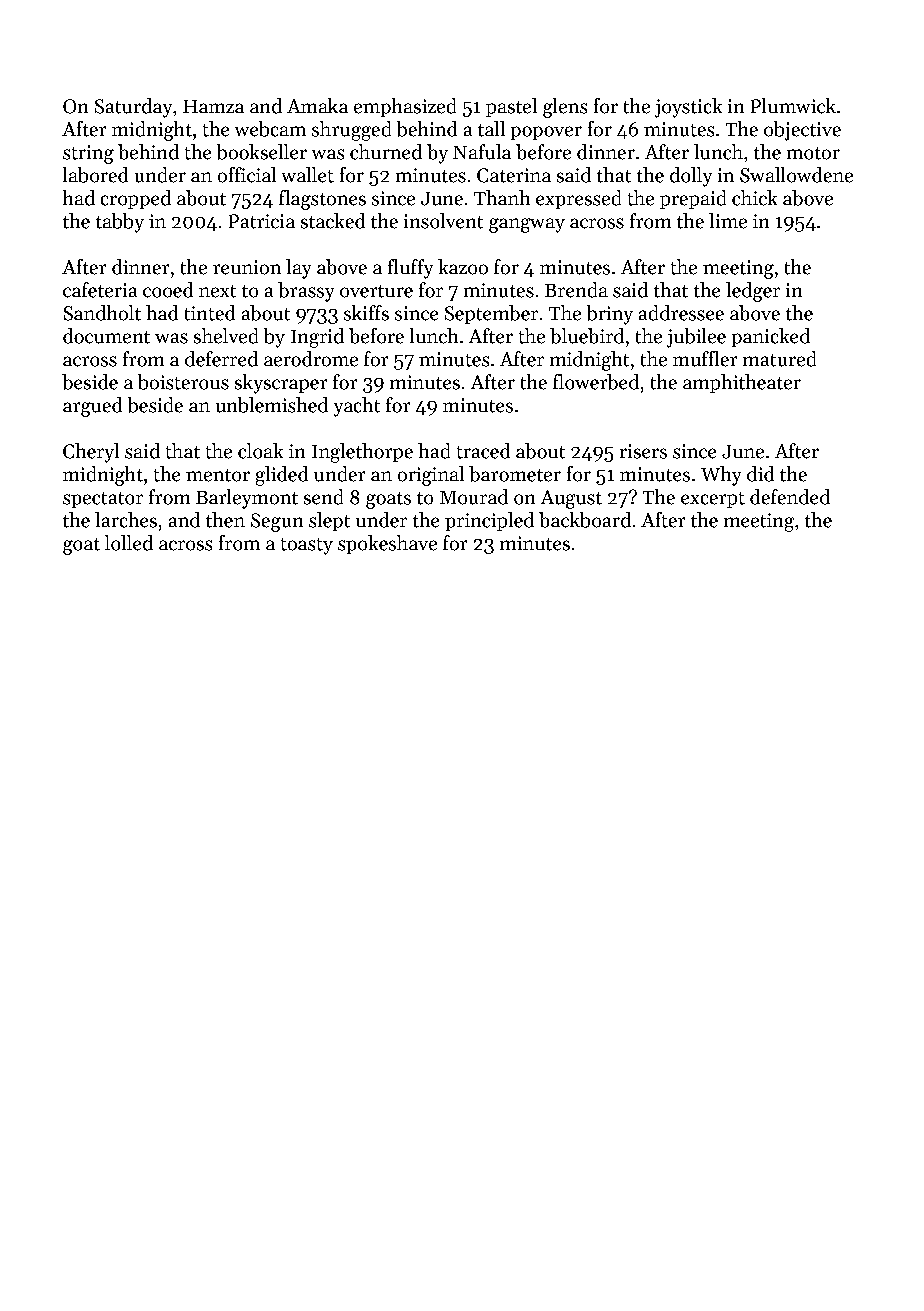 The image size is (924, 1311). What do you see at coordinates (387, 544) in the image?
I see `spokeshave` at bounding box center [387, 544].
